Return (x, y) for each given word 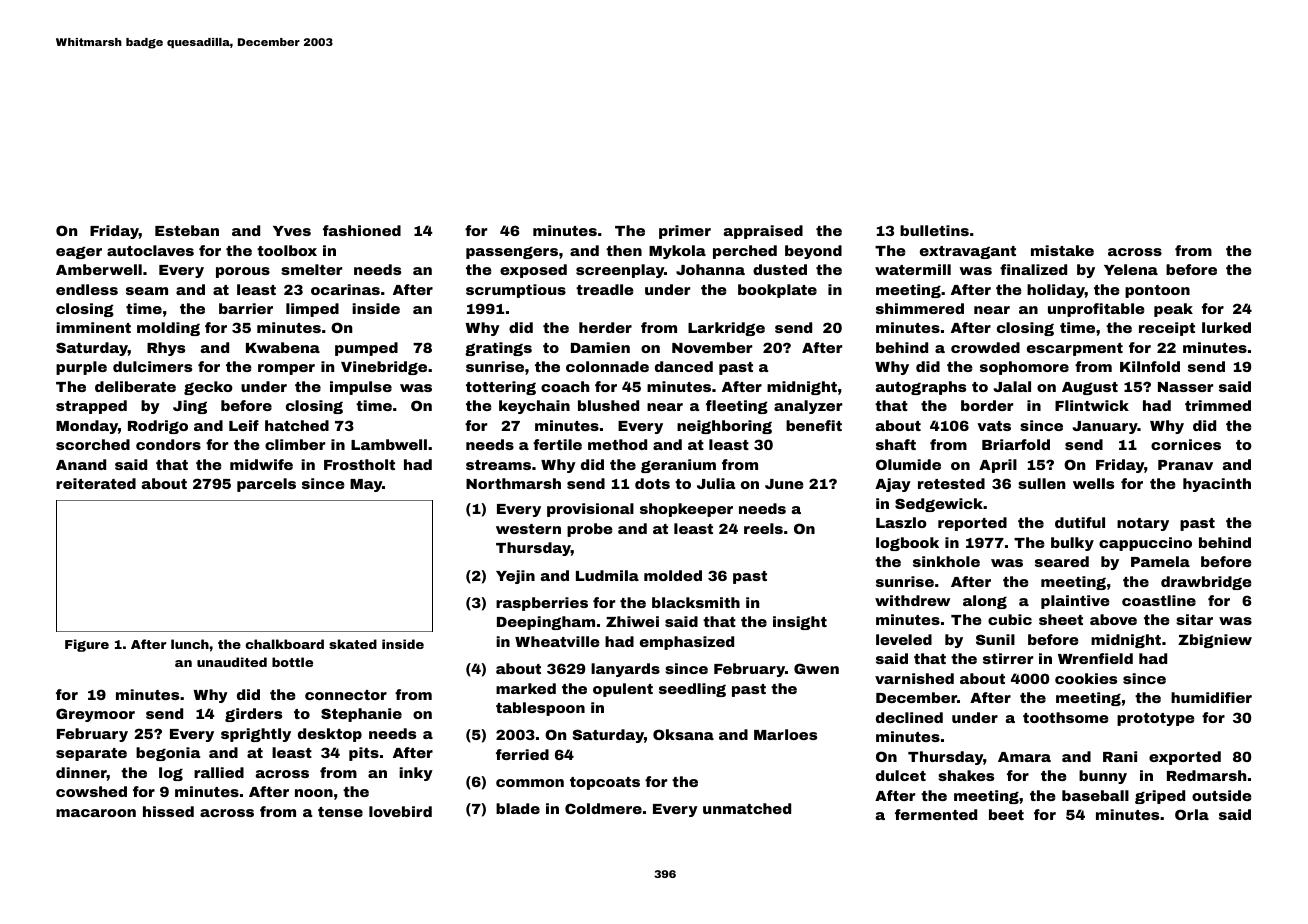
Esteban (187, 230)
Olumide (908, 464)
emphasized (687, 643)
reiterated (96, 483)
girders (253, 715)
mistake (1062, 250)
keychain (534, 407)
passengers (512, 252)
